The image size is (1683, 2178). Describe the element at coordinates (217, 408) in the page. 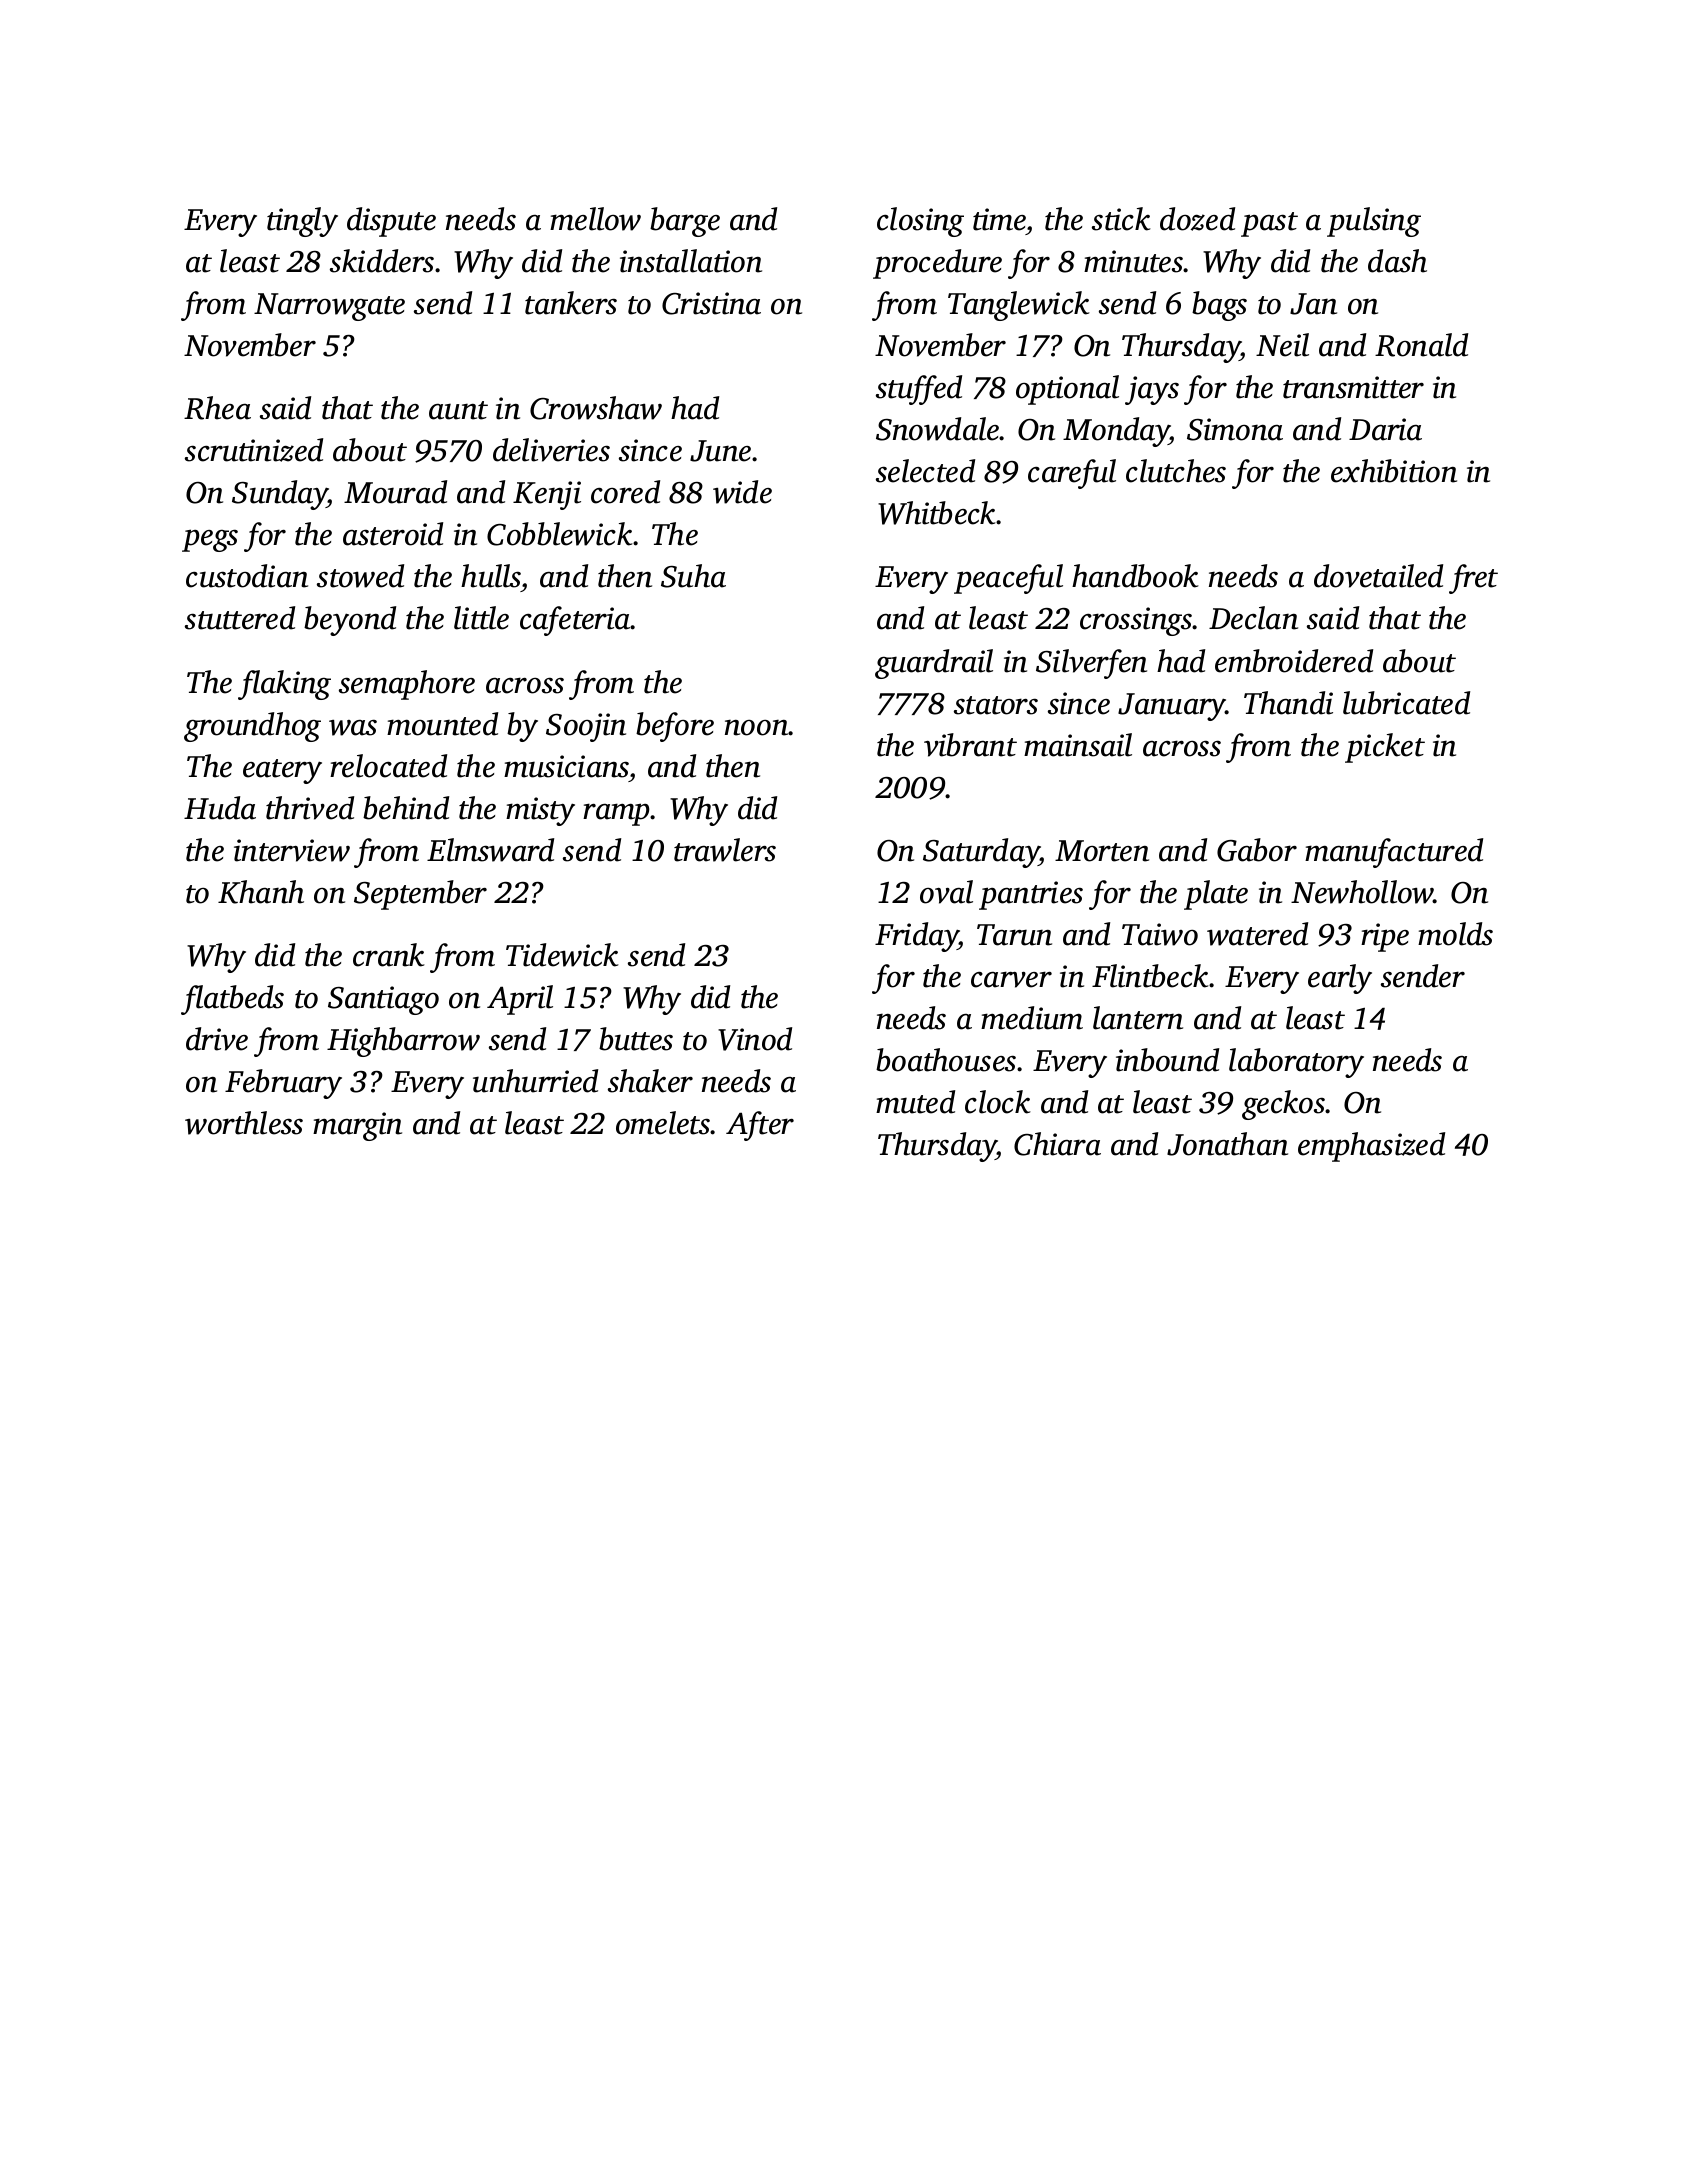

I see `Rhea` at that location.
